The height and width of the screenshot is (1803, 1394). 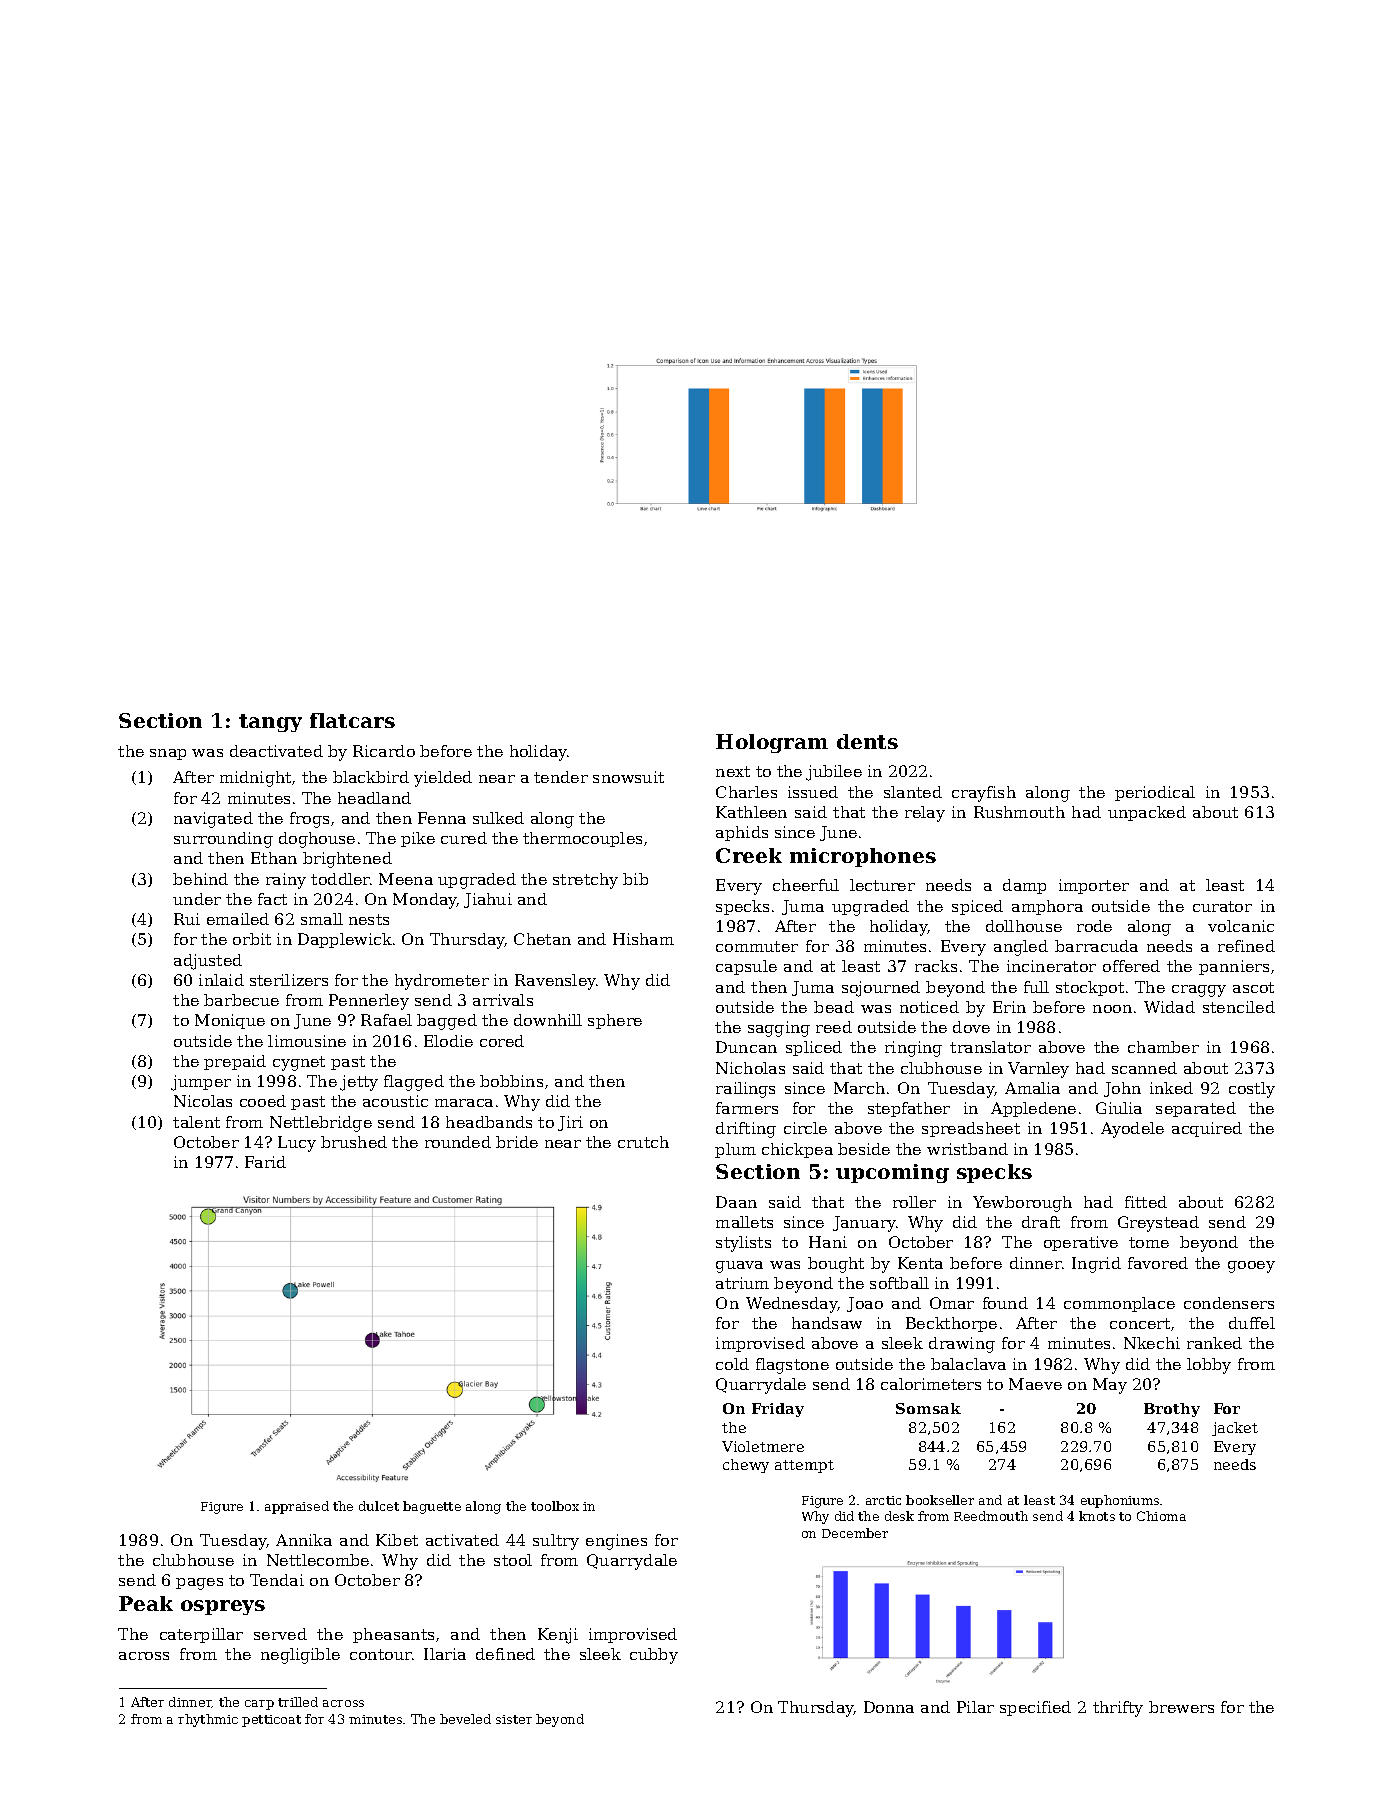 What do you see at coordinates (208, 962) in the screenshot?
I see `adjusted` at bounding box center [208, 962].
